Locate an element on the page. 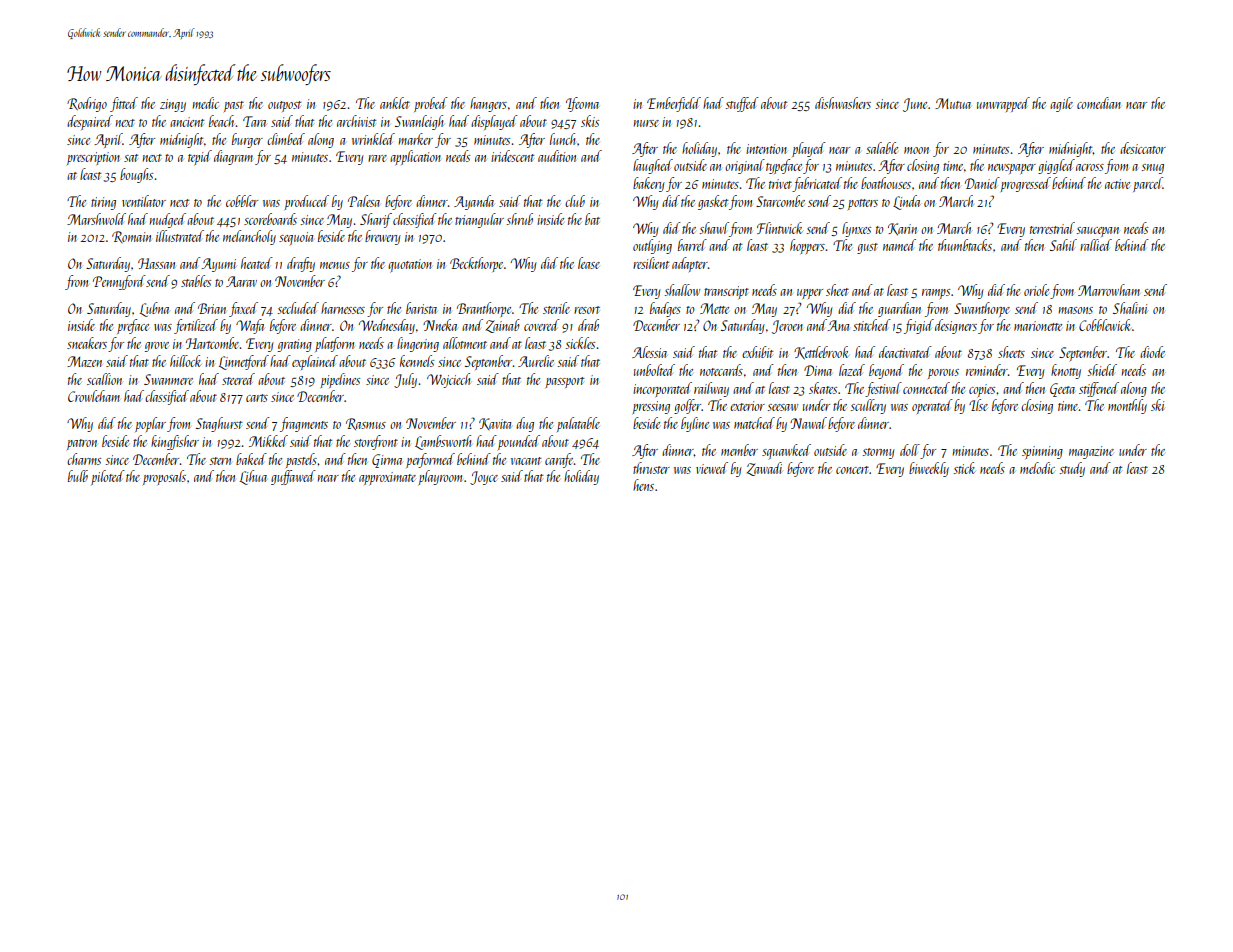 The height and width of the document is (952, 1233). Karin is located at coordinates (902, 229).
